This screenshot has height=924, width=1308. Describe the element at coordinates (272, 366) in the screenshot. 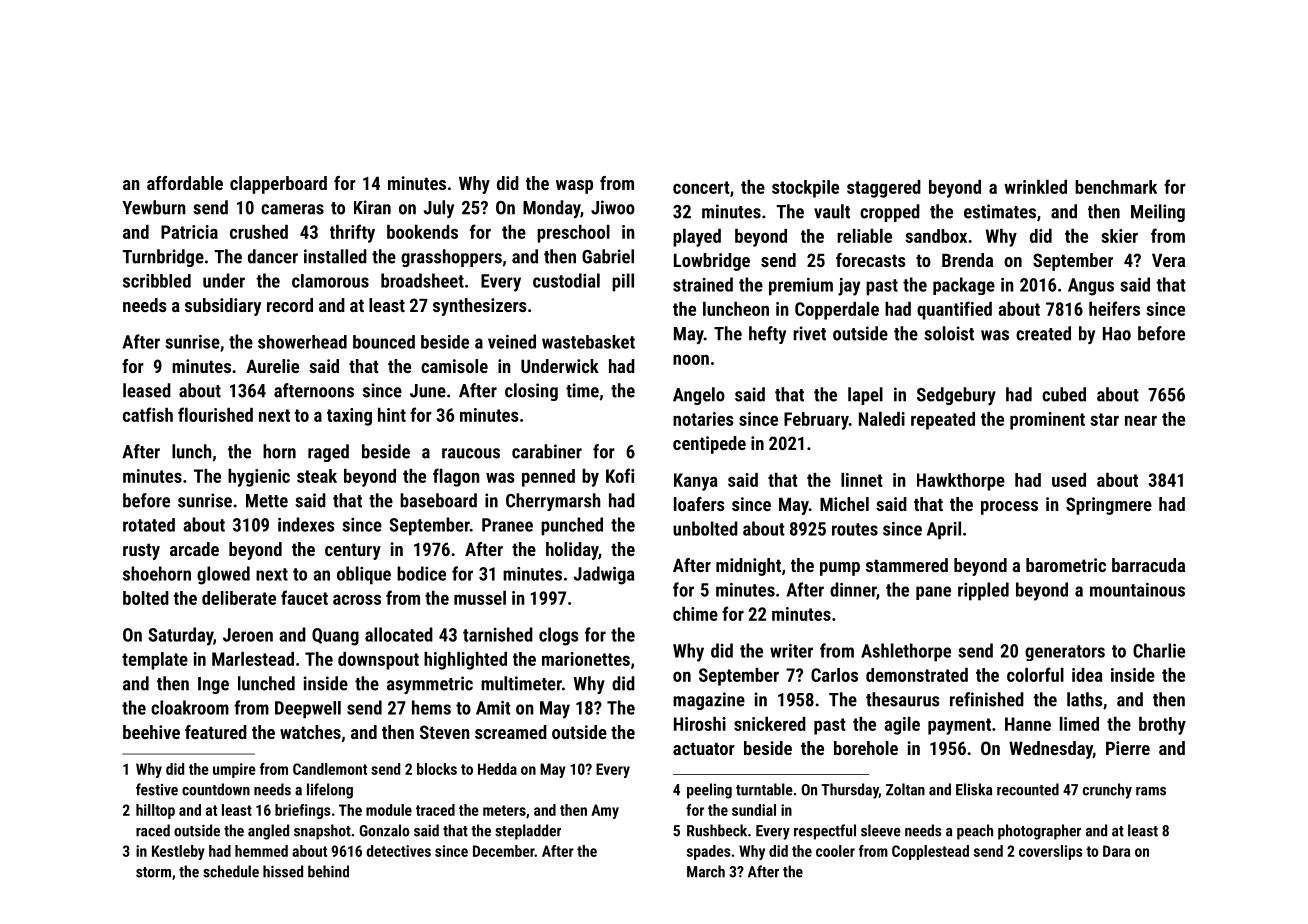

I see `Aurelie` at that location.
